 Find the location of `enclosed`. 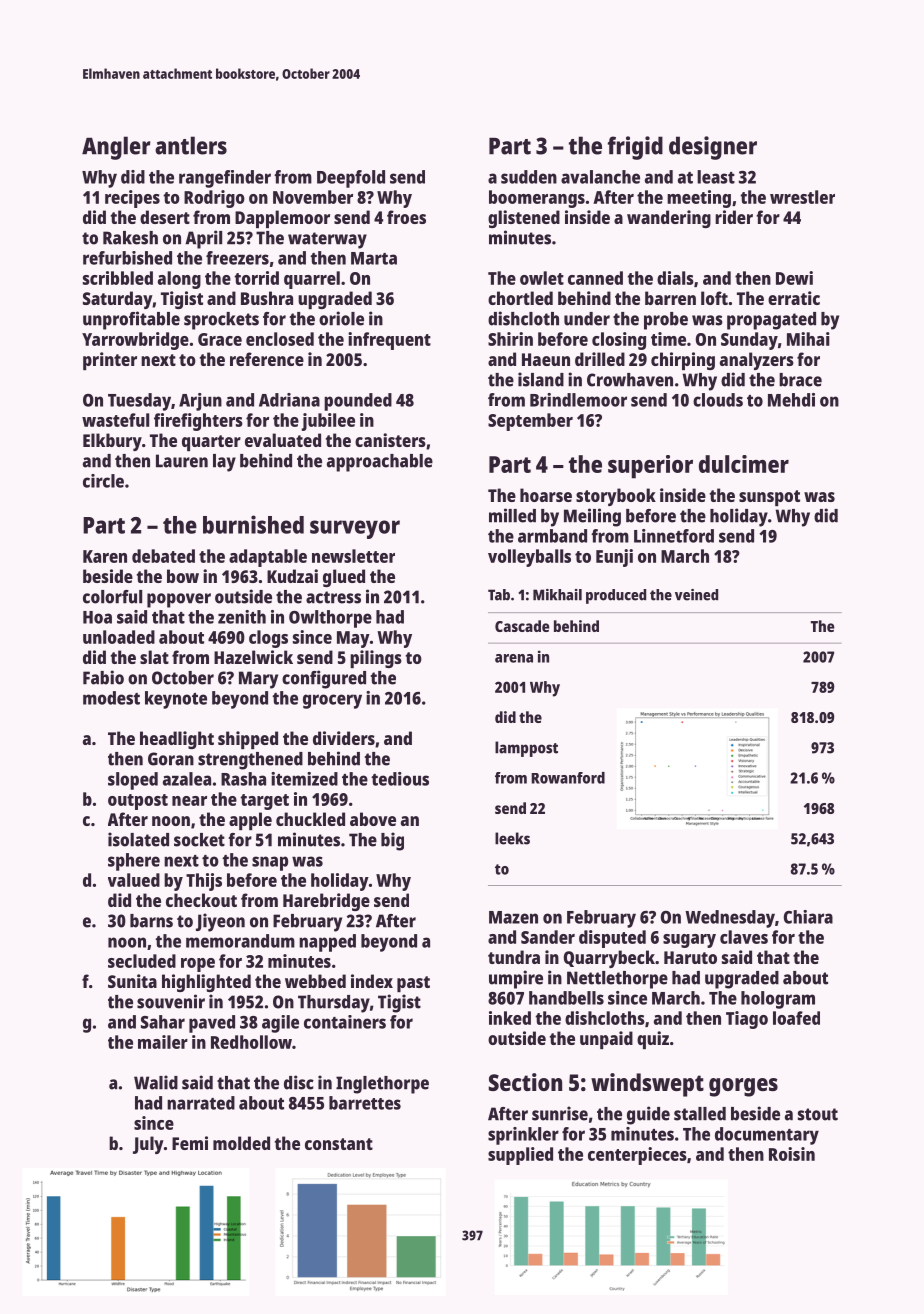

enclosed is located at coordinates (280, 339).
